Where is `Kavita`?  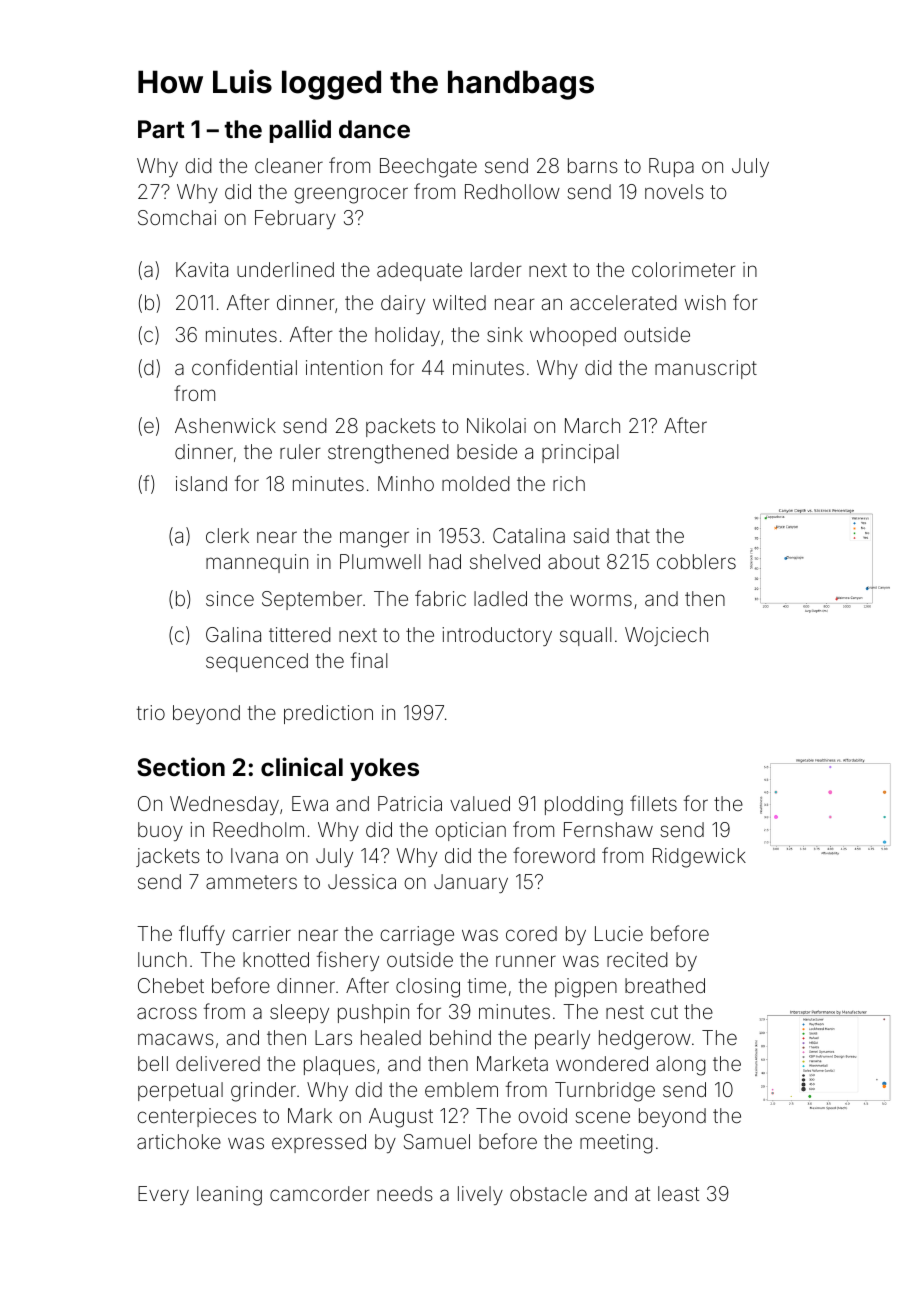
Kavita is located at coordinates (202, 269).
